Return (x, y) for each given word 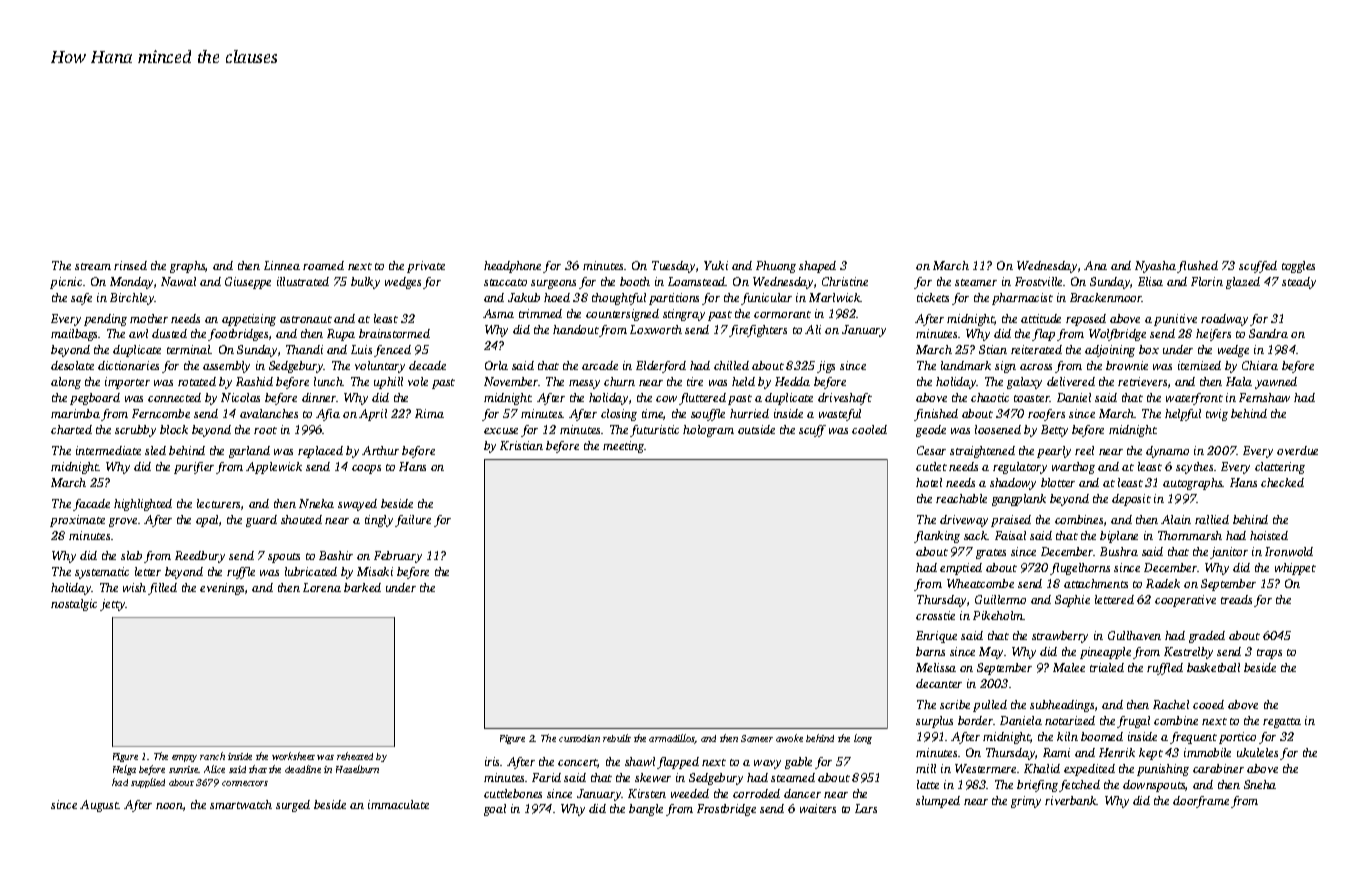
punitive (1175, 320)
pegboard (95, 399)
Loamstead (697, 281)
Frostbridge (726, 810)
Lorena (322, 587)
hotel (929, 482)
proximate (77, 521)
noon (169, 806)
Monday (131, 283)
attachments (1096, 583)
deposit (1131, 500)
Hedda (792, 381)
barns (930, 651)
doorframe (1201, 802)
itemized (1199, 365)
